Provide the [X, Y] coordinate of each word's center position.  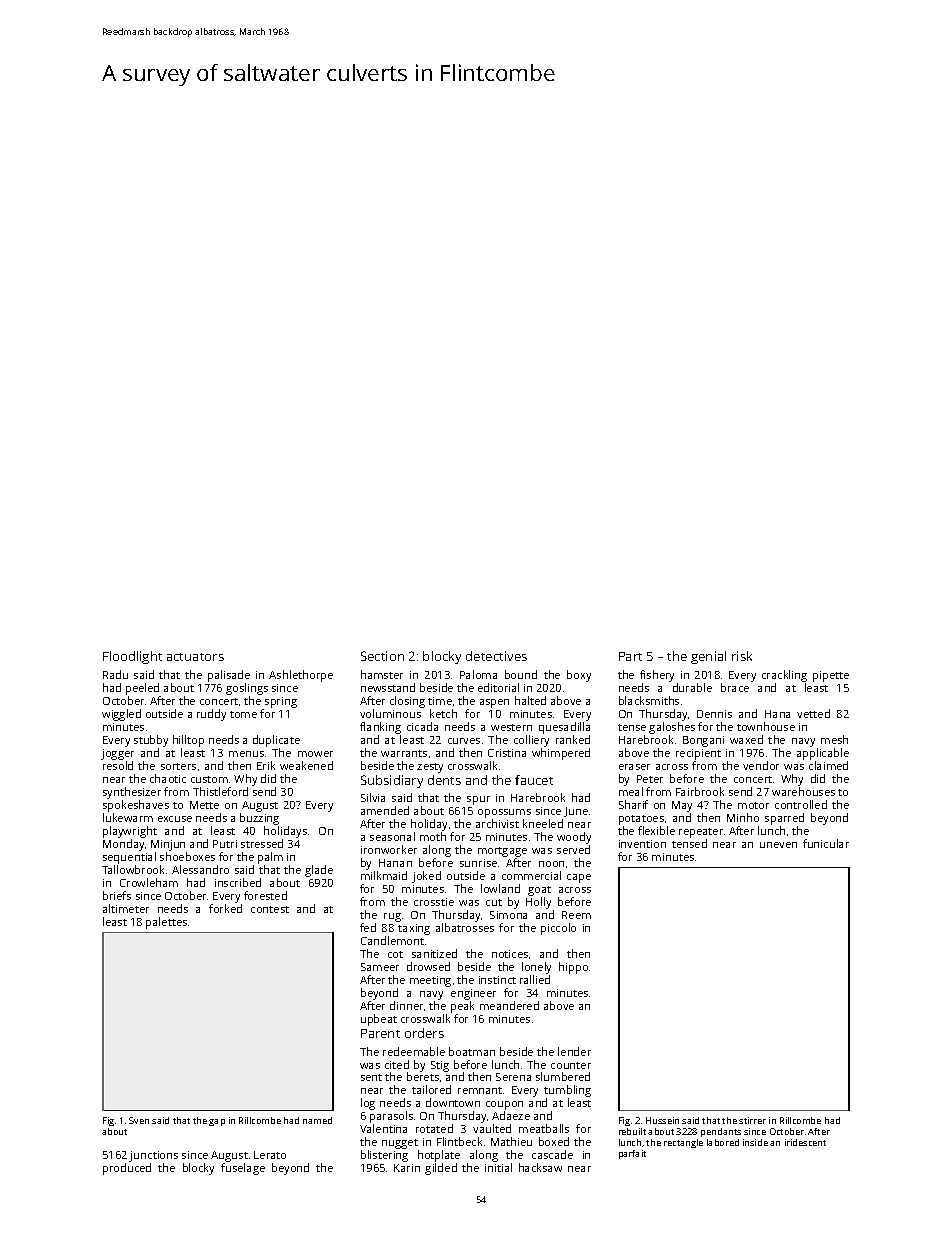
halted [530, 700]
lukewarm [128, 817]
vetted [813, 713]
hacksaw [540, 1167]
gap [217, 1122]
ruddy [211, 715]
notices [510, 954]
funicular [826, 843]
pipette [831, 676]
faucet [534, 780]
